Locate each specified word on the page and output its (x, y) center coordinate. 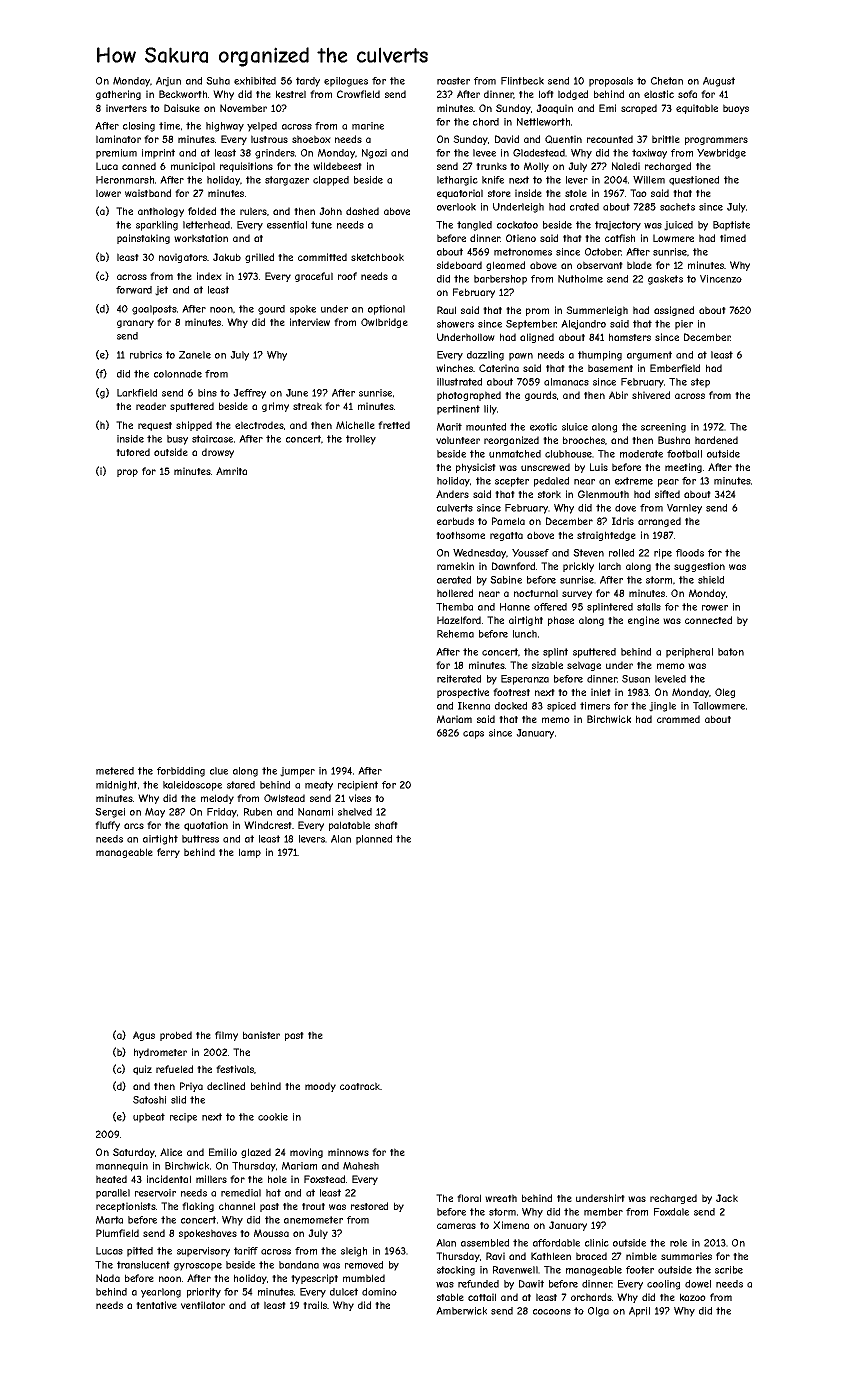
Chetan (667, 81)
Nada (108, 1278)
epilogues (346, 82)
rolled (621, 553)
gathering (118, 95)
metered (115, 771)
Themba (454, 607)
